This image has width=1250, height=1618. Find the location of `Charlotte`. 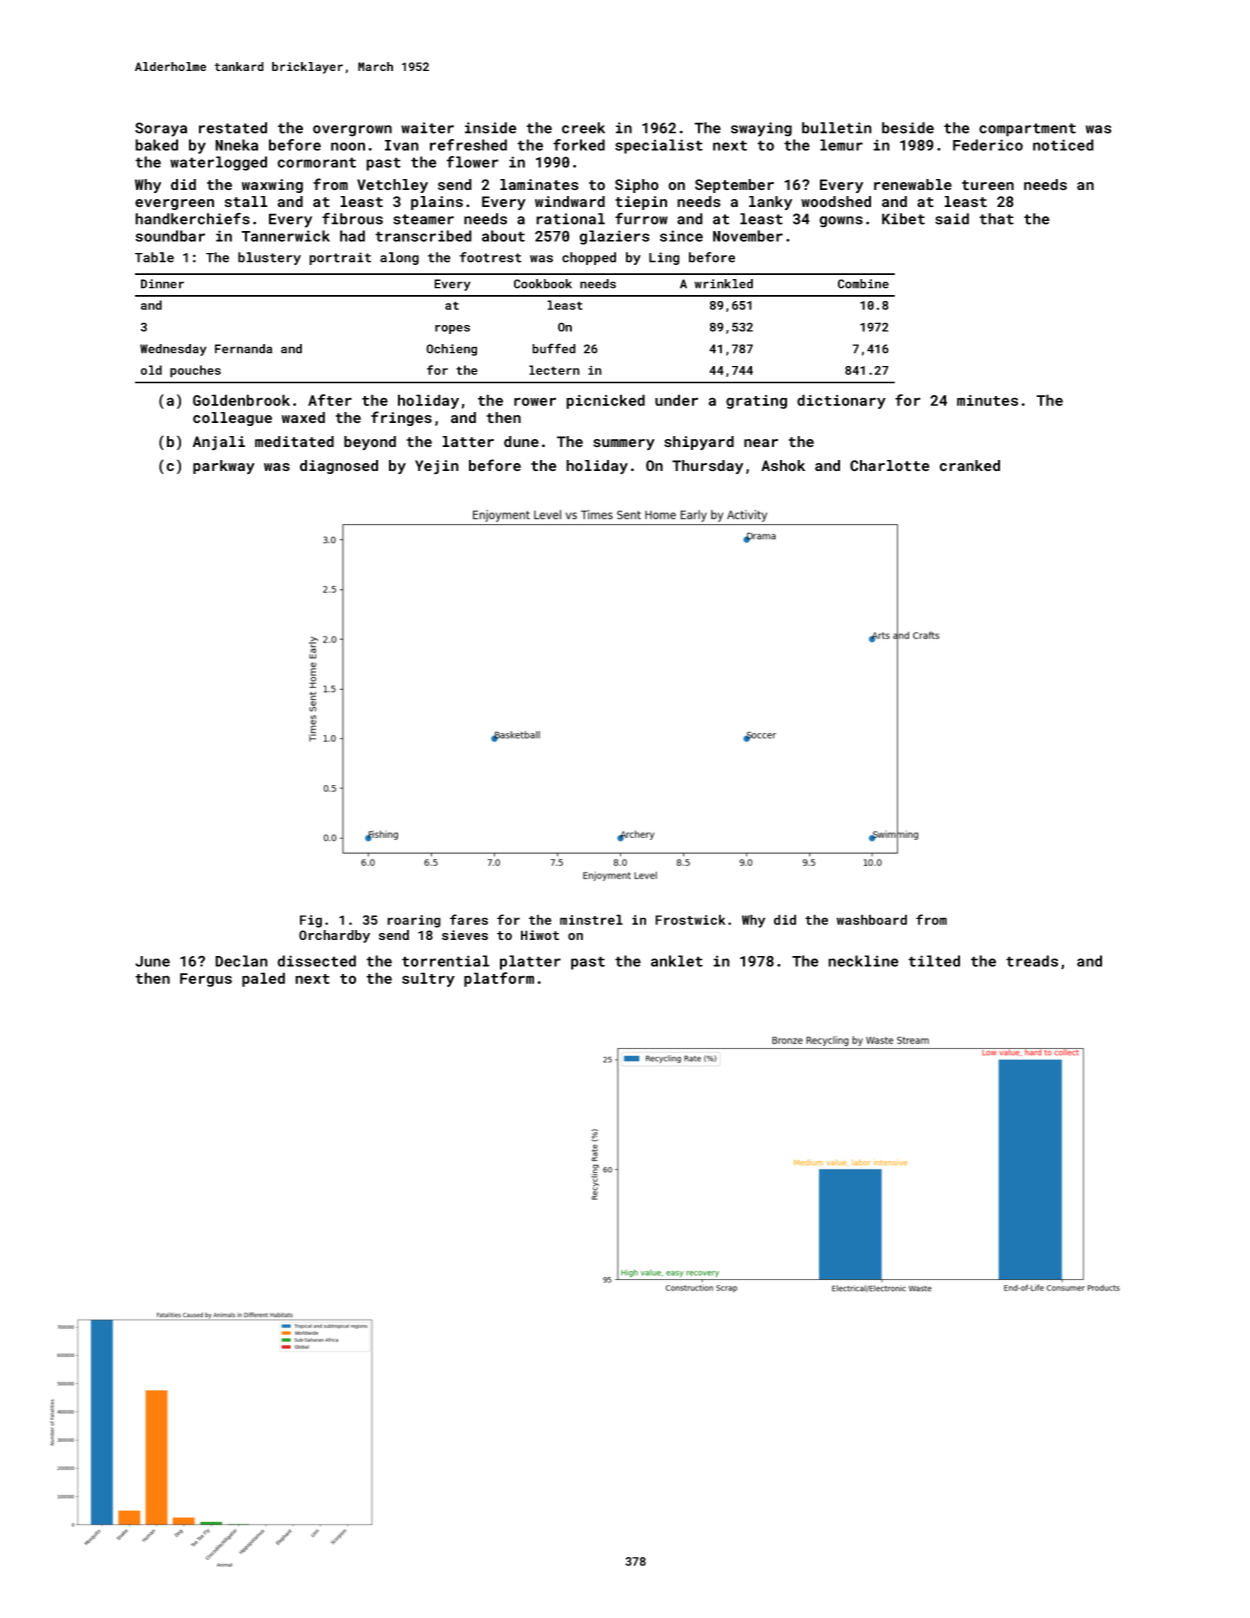

Charlotte is located at coordinates (889, 466).
